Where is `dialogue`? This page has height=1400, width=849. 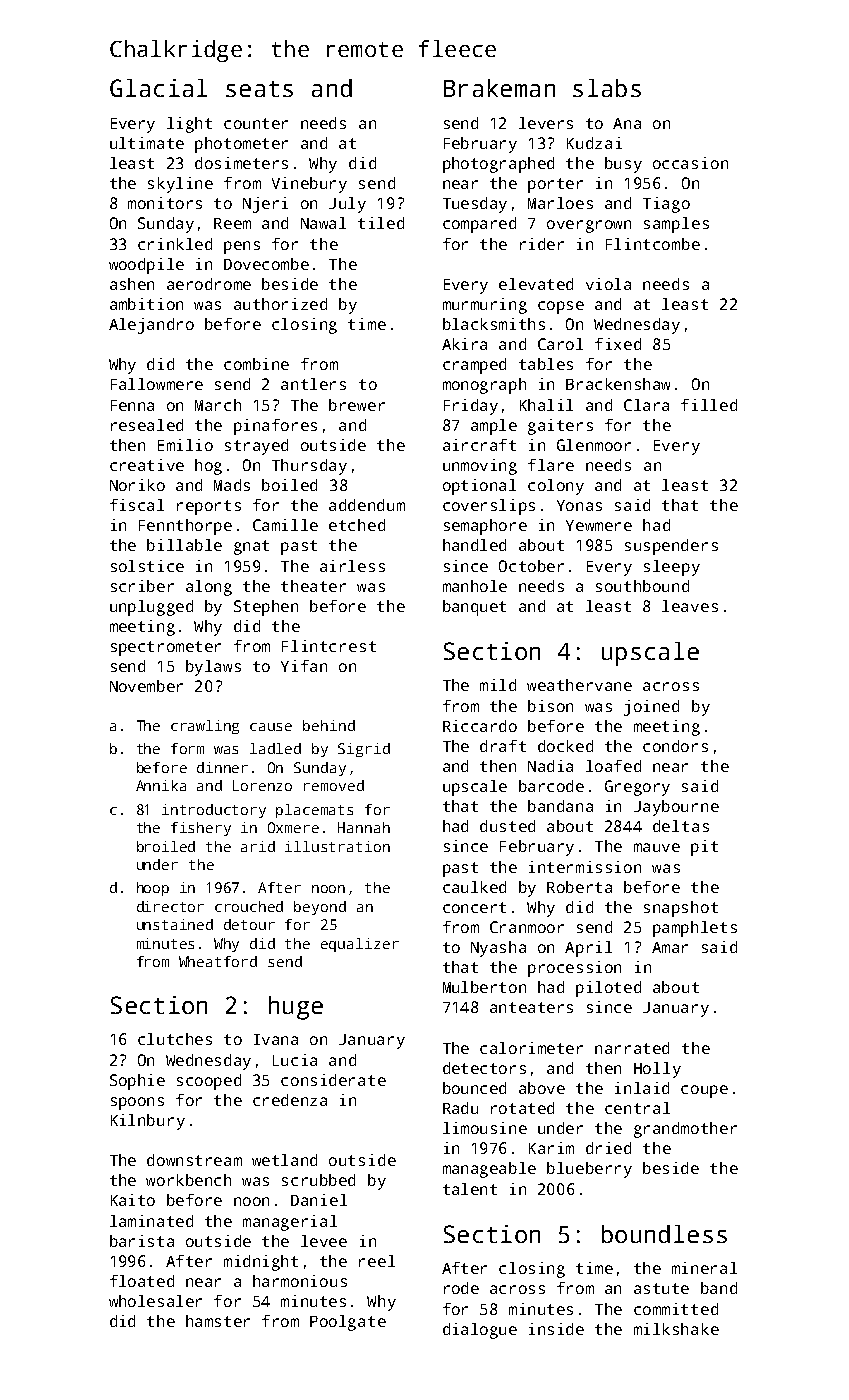
dialogue is located at coordinates (480, 1331).
